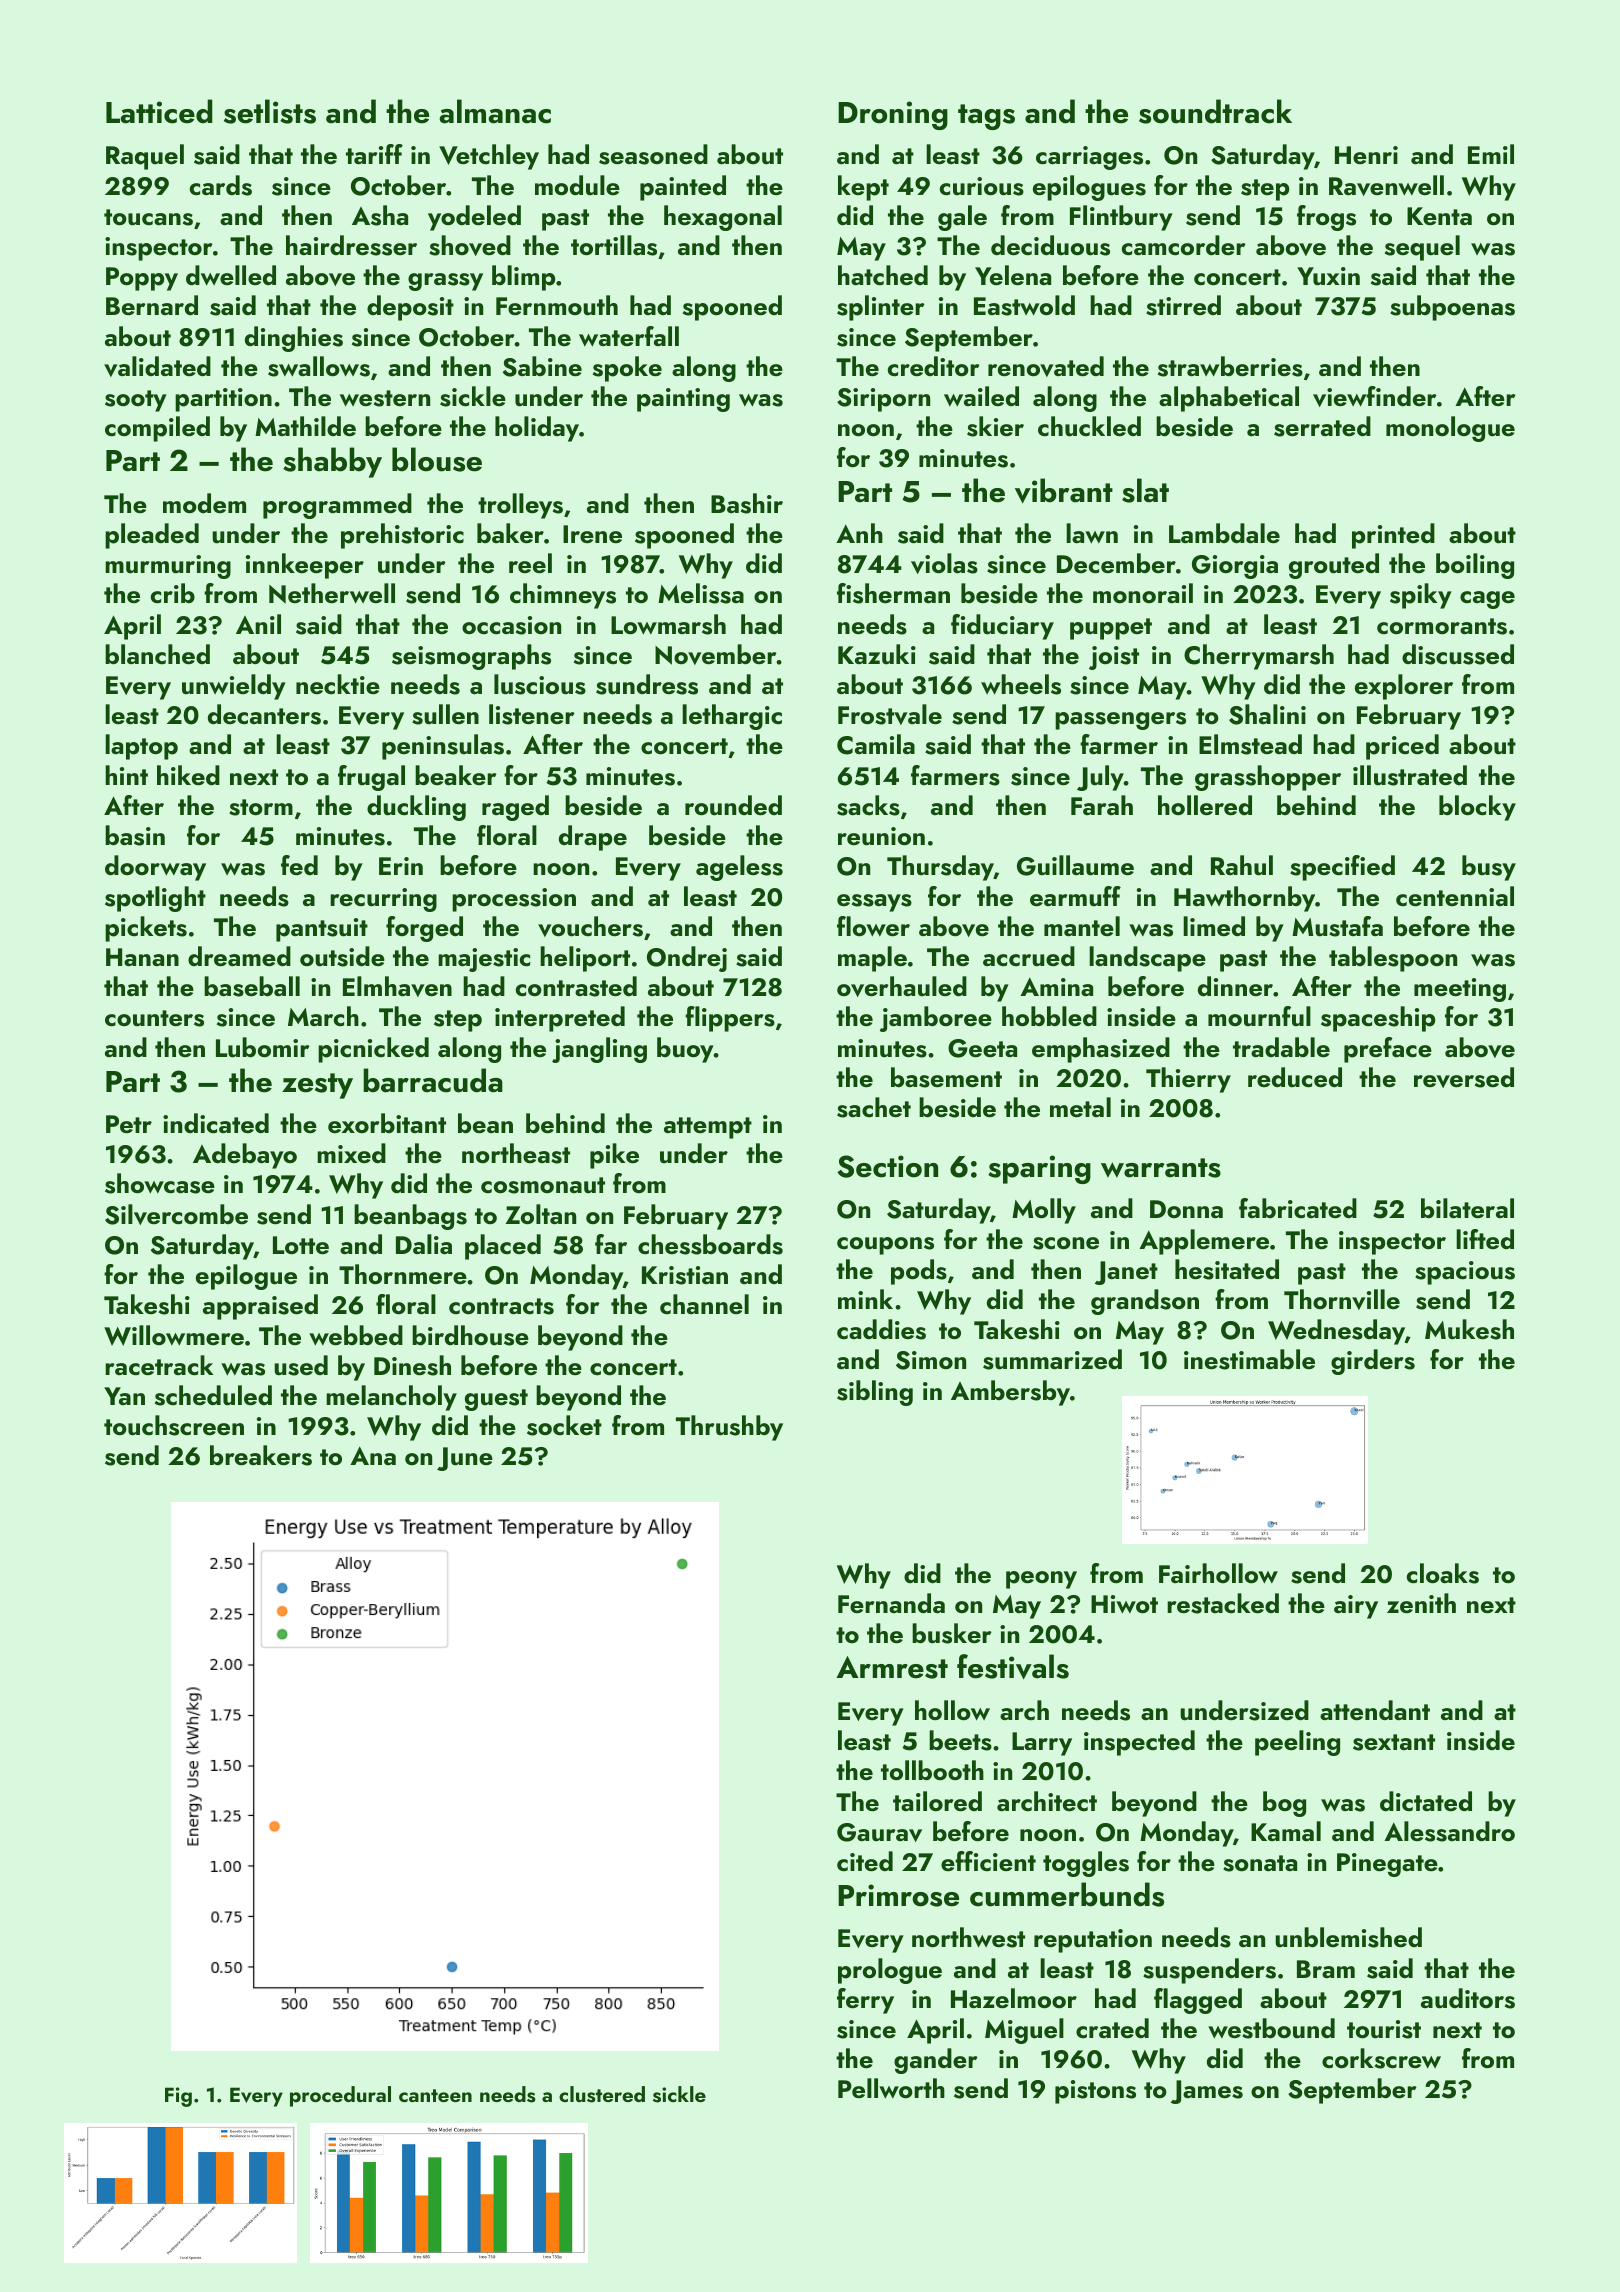  I want to click on soundtrack, so click(1215, 111).
